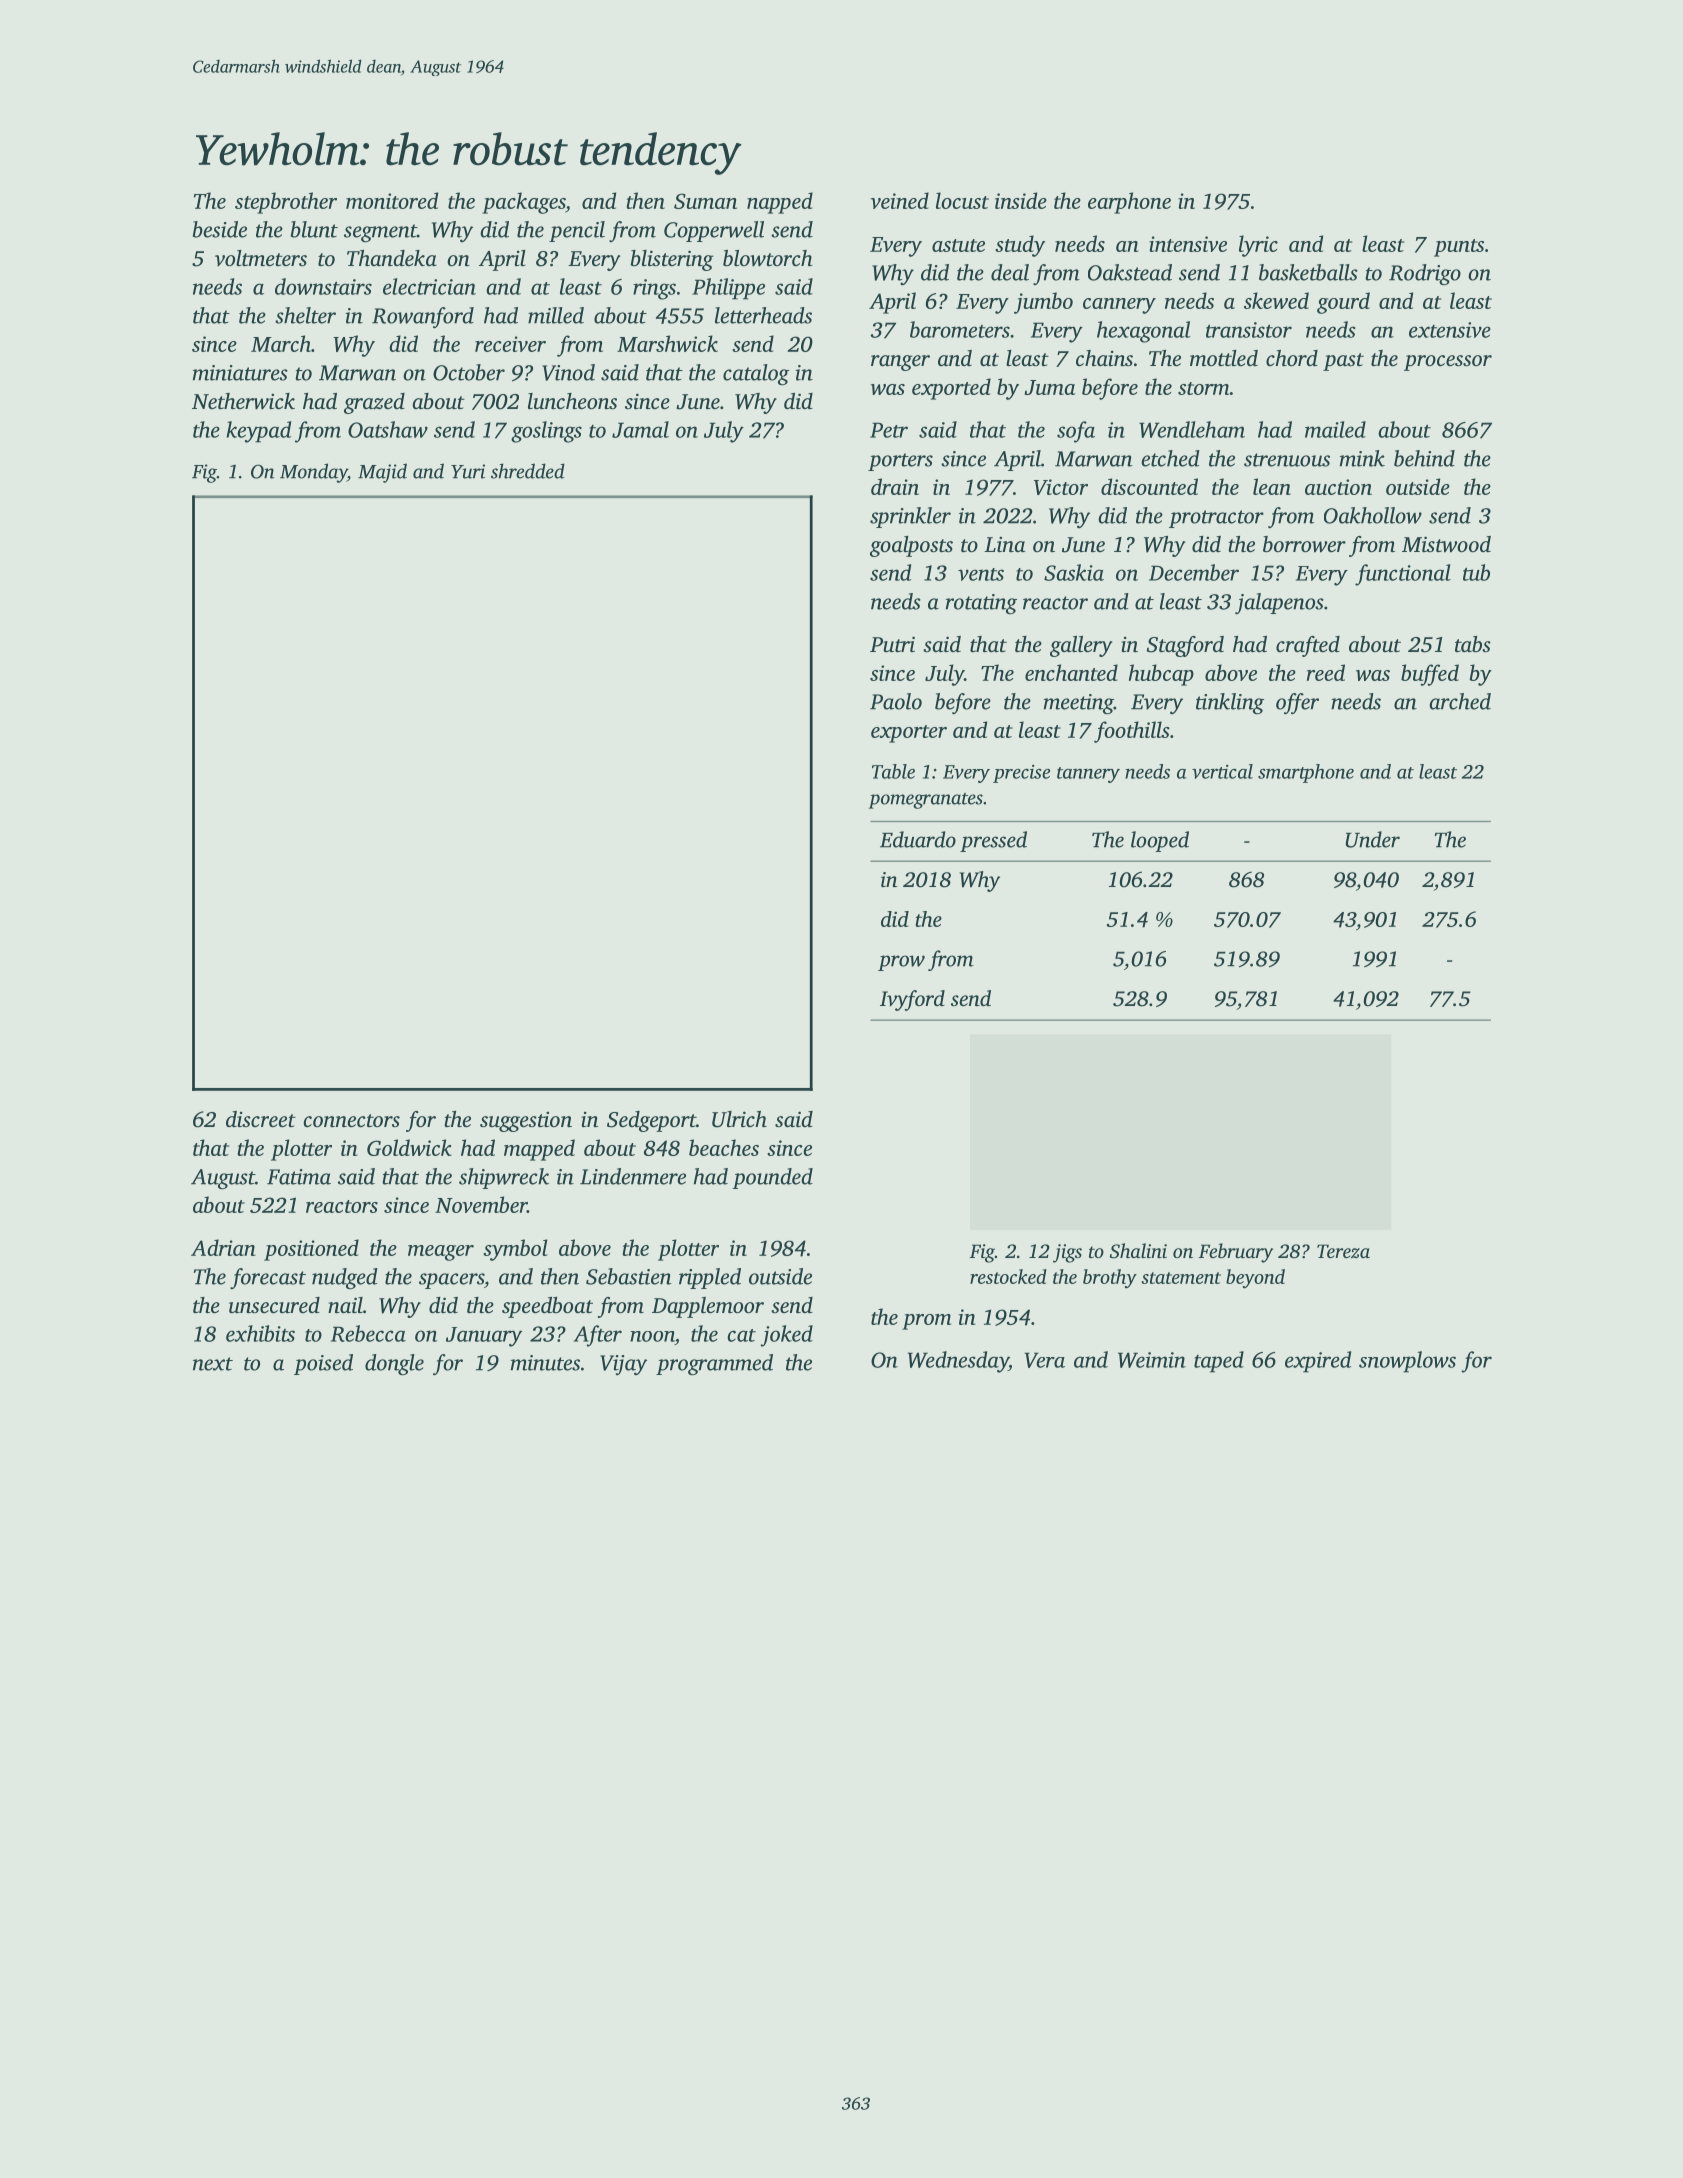  I want to click on napped, so click(780, 203).
